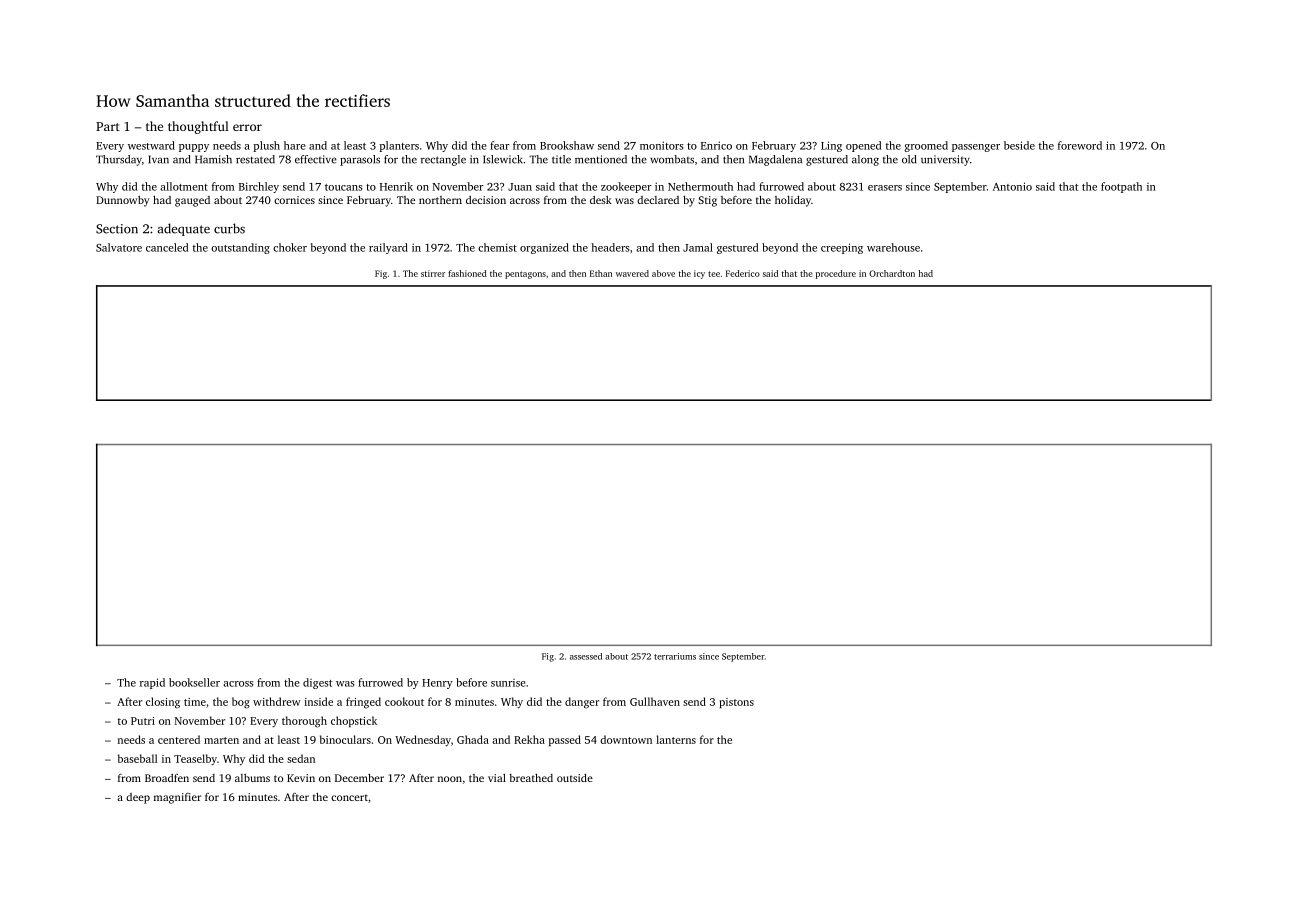 This page has height=924, width=1308. I want to click on sunrise, so click(508, 683).
